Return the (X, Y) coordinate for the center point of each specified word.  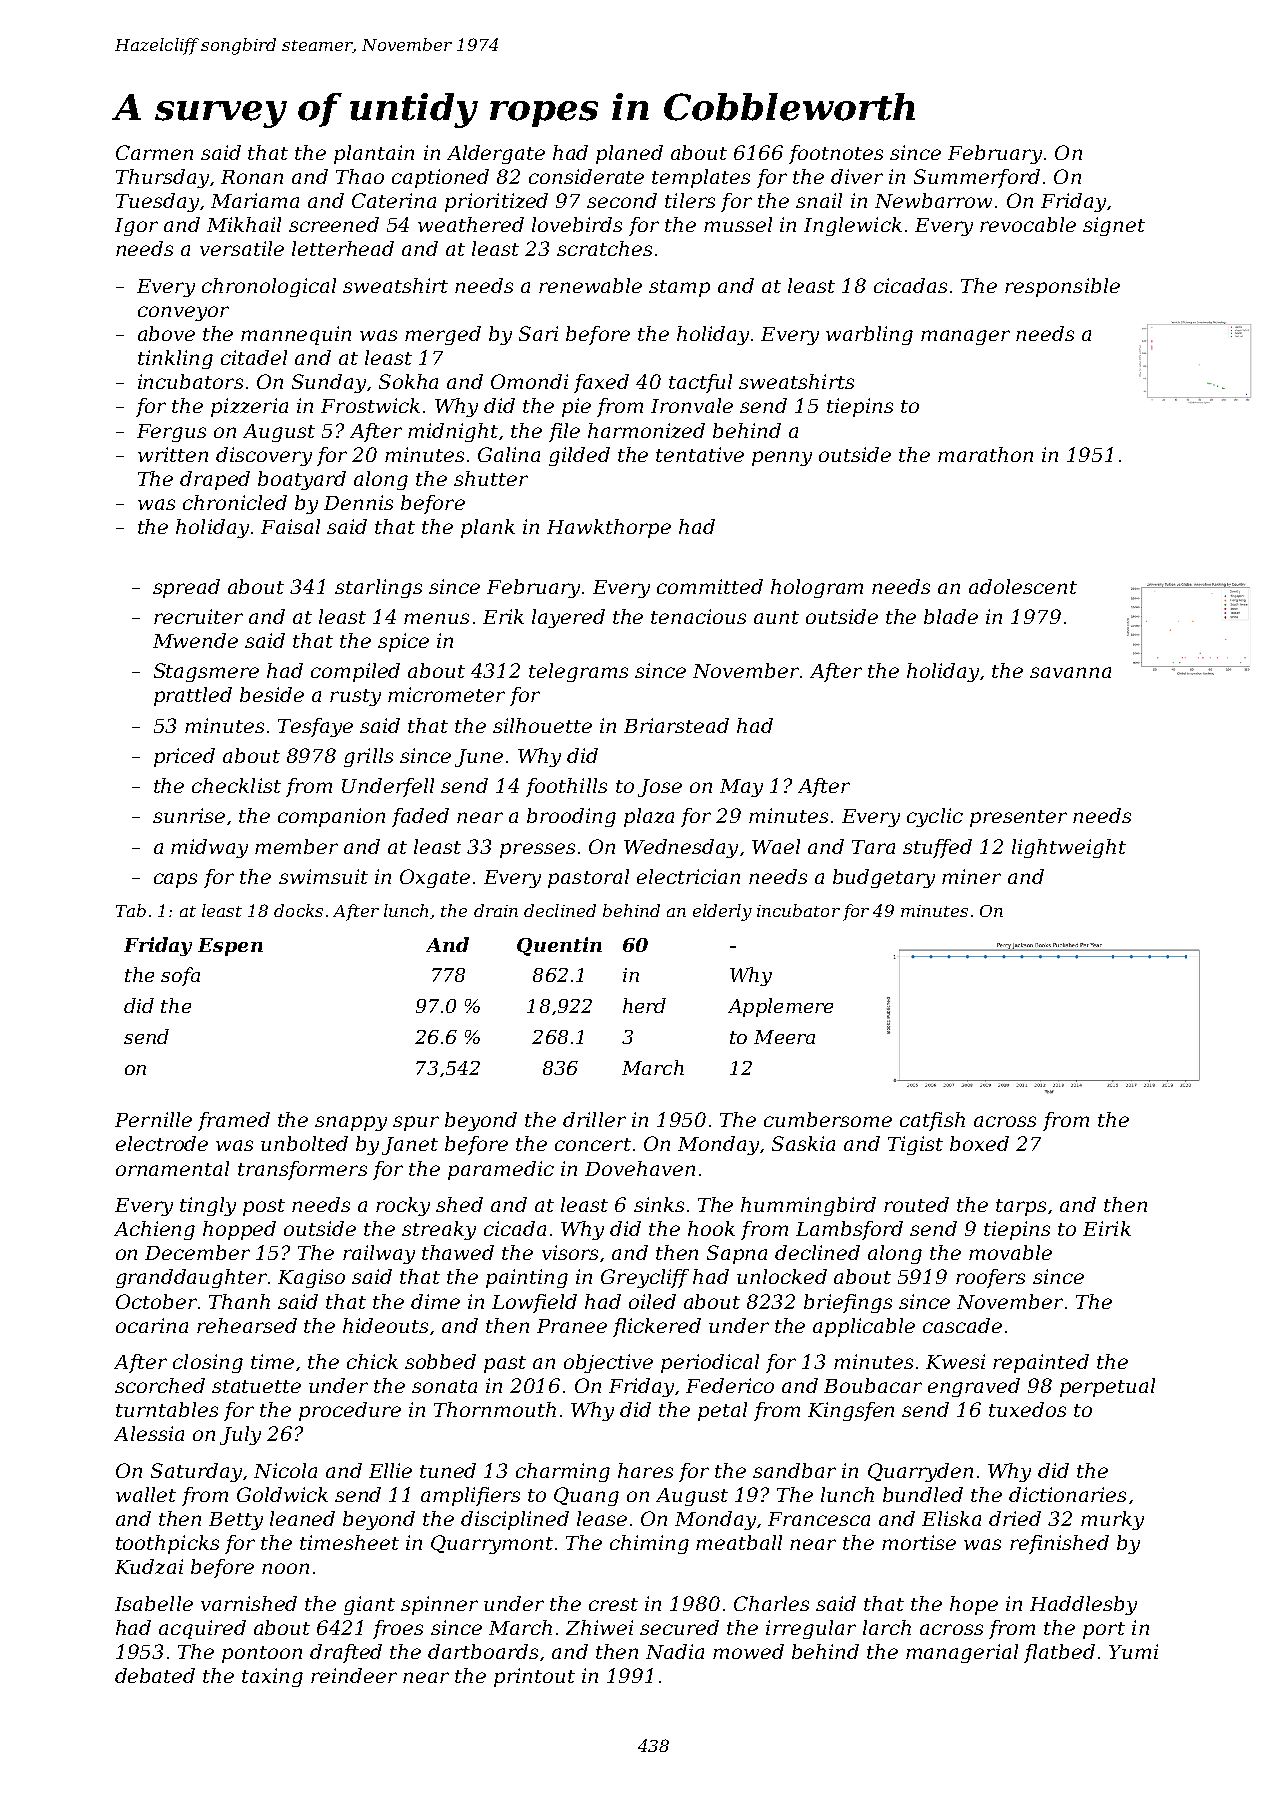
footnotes (836, 154)
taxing (272, 1677)
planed (629, 154)
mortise (919, 1542)
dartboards (483, 1651)
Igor (136, 227)
